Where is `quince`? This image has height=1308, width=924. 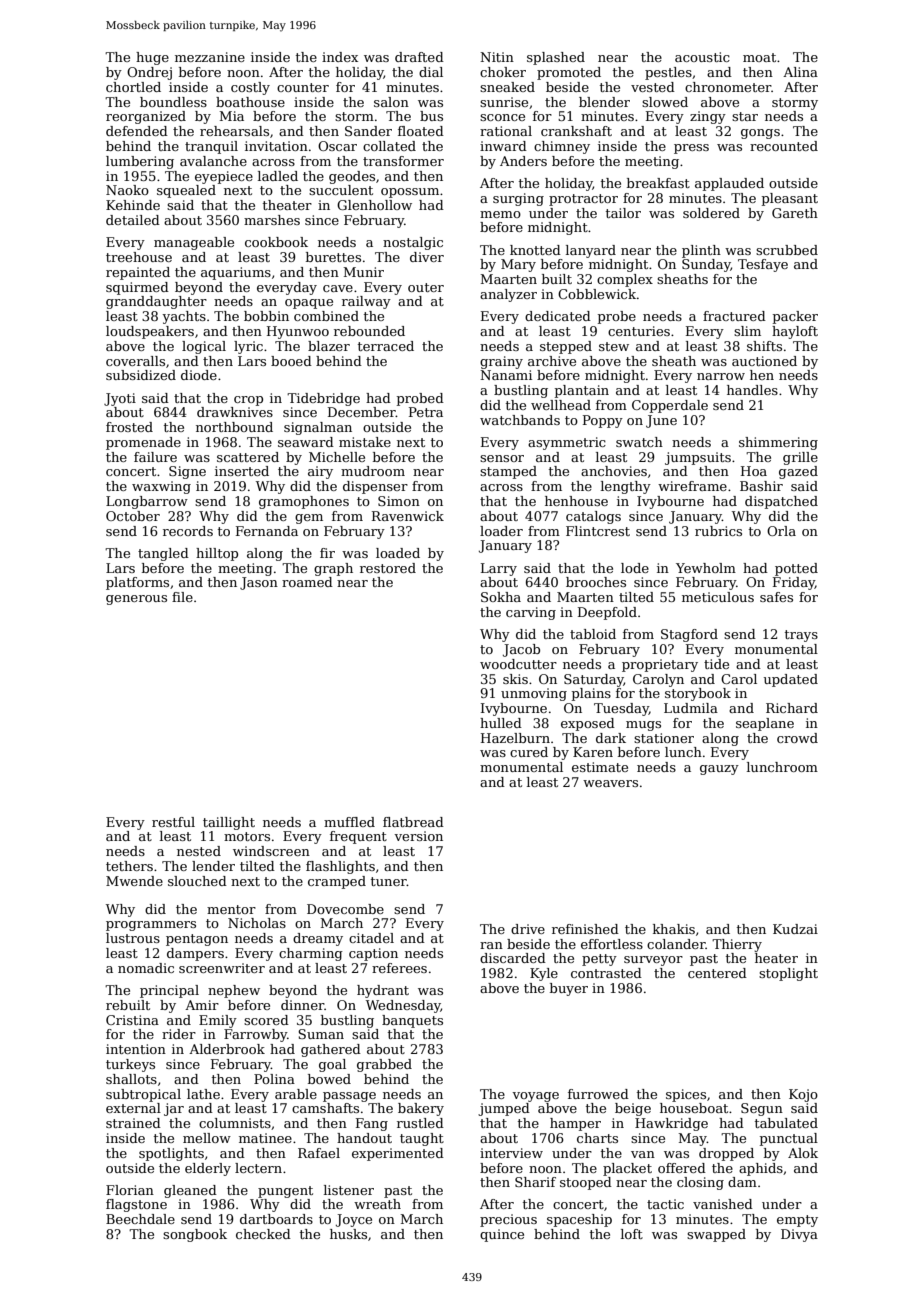
quince is located at coordinates (502, 1235).
